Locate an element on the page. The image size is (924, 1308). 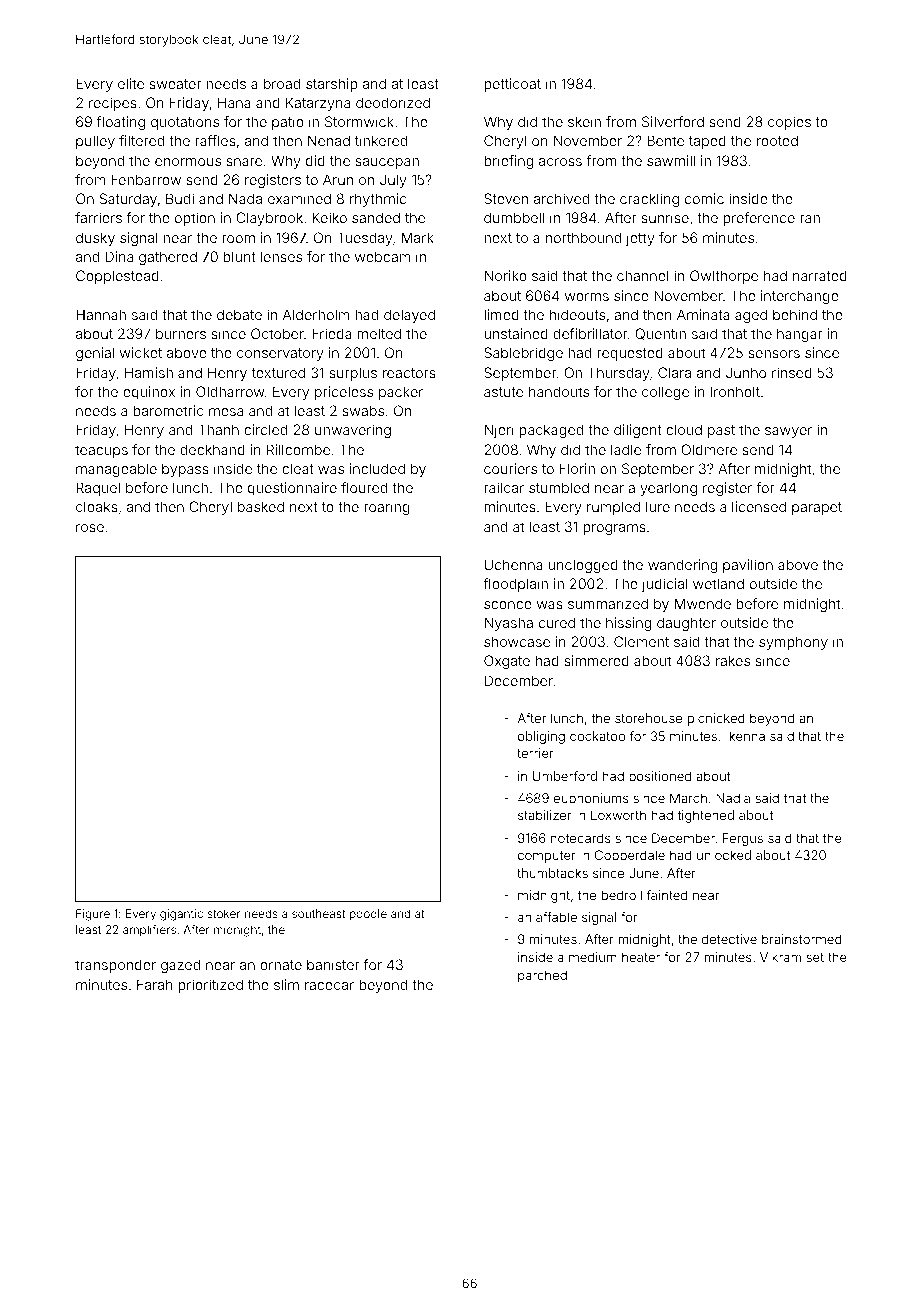
Quentin is located at coordinates (660, 334).
